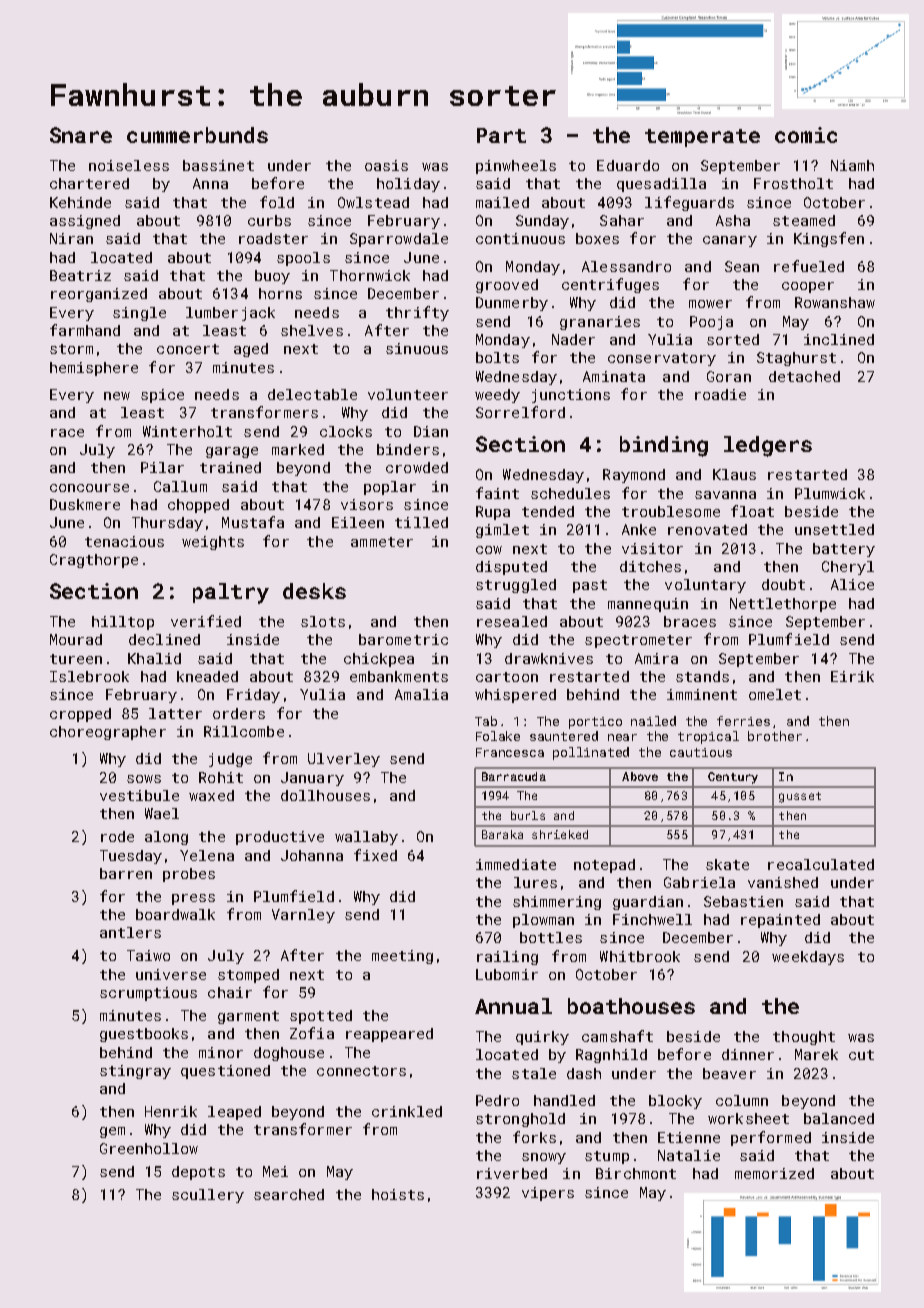 This image has height=1308, width=924. What do you see at coordinates (144, 779) in the image?
I see `sows` at bounding box center [144, 779].
